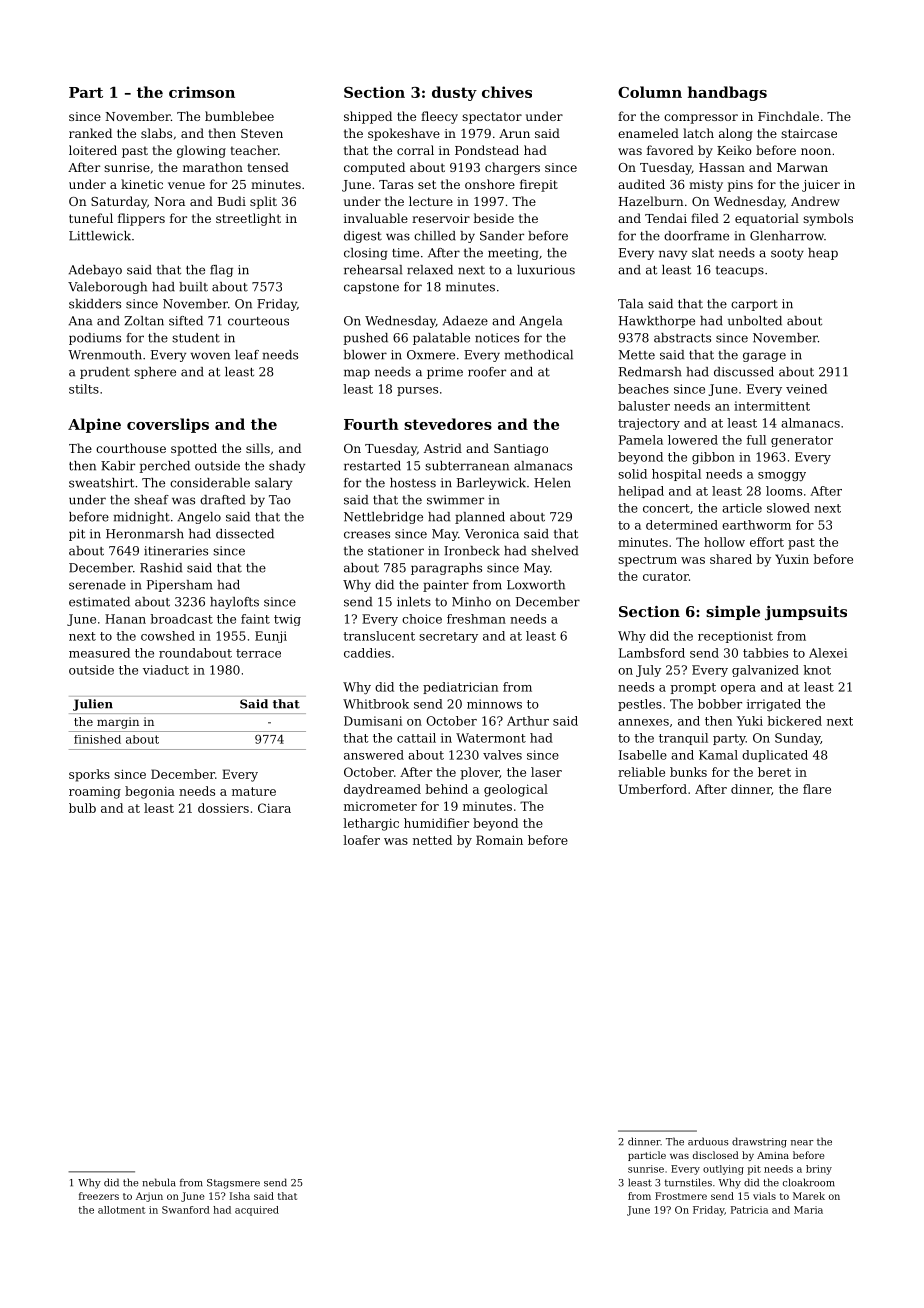  Describe the element at coordinates (367, 535) in the document. I see `creases` at that location.
